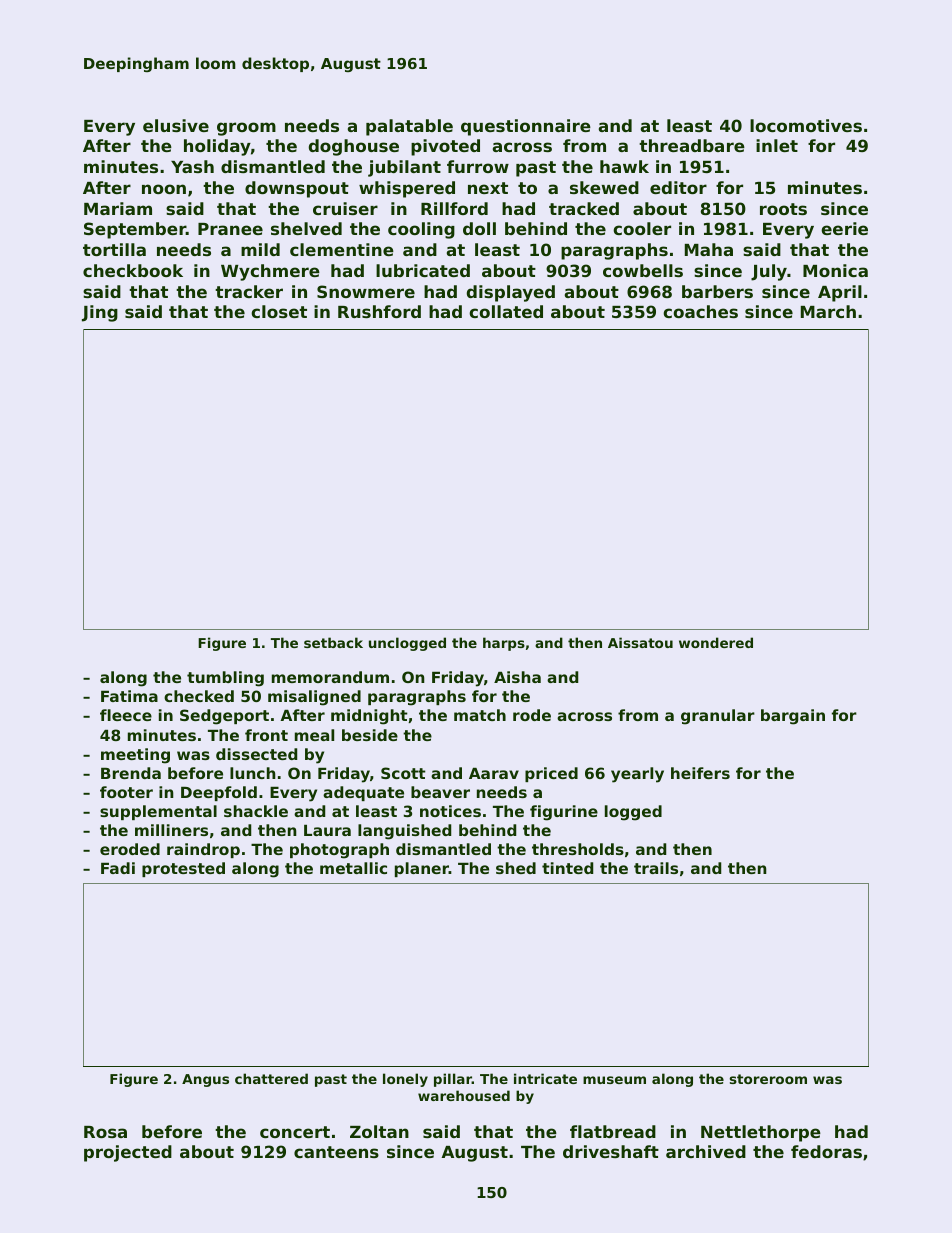 Image resolution: width=952 pixels, height=1233 pixels. Describe the element at coordinates (828, 311) in the screenshot. I see `March` at that location.
